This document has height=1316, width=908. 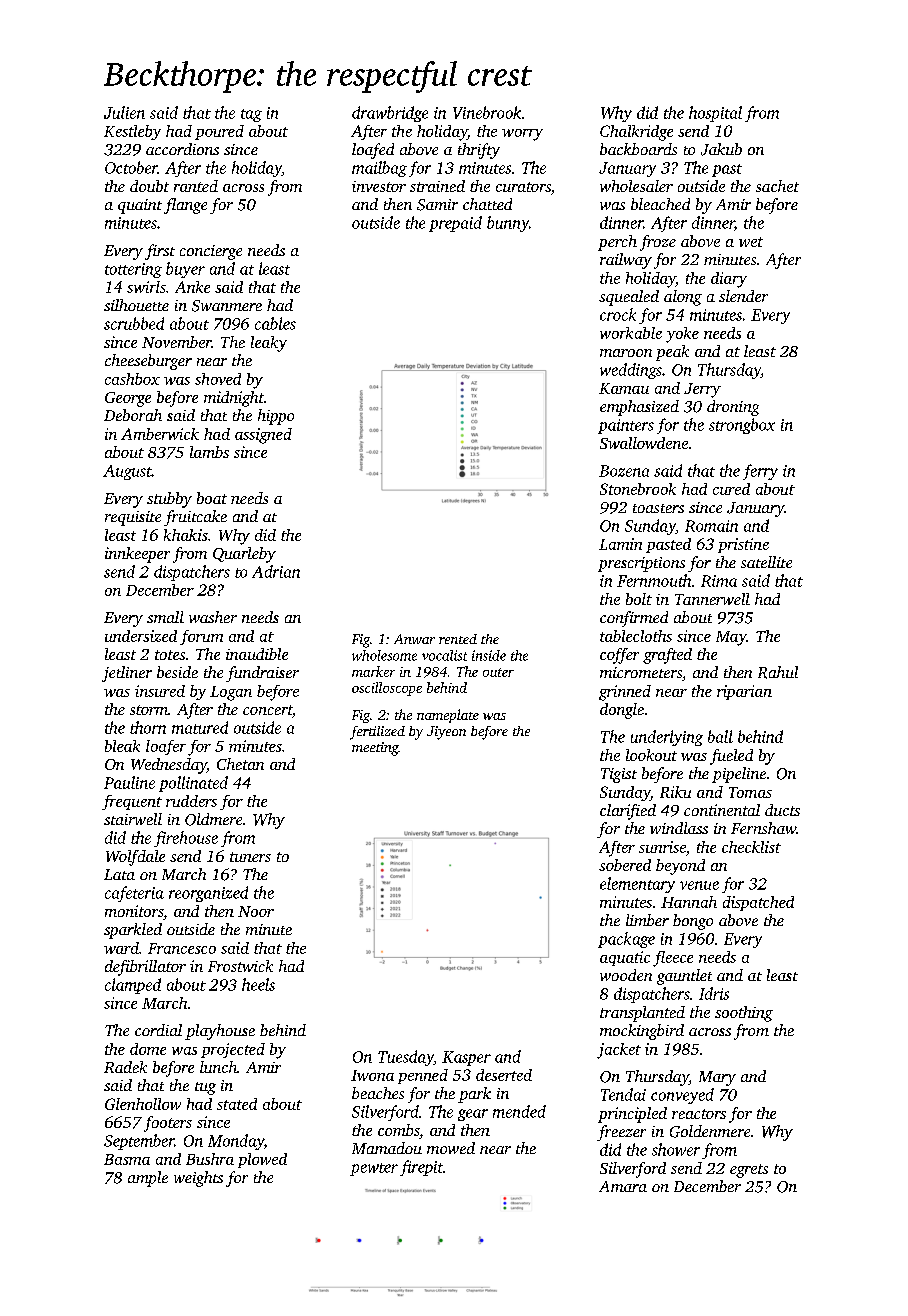 I want to click on Lamin, so click(x=620, y=544).
